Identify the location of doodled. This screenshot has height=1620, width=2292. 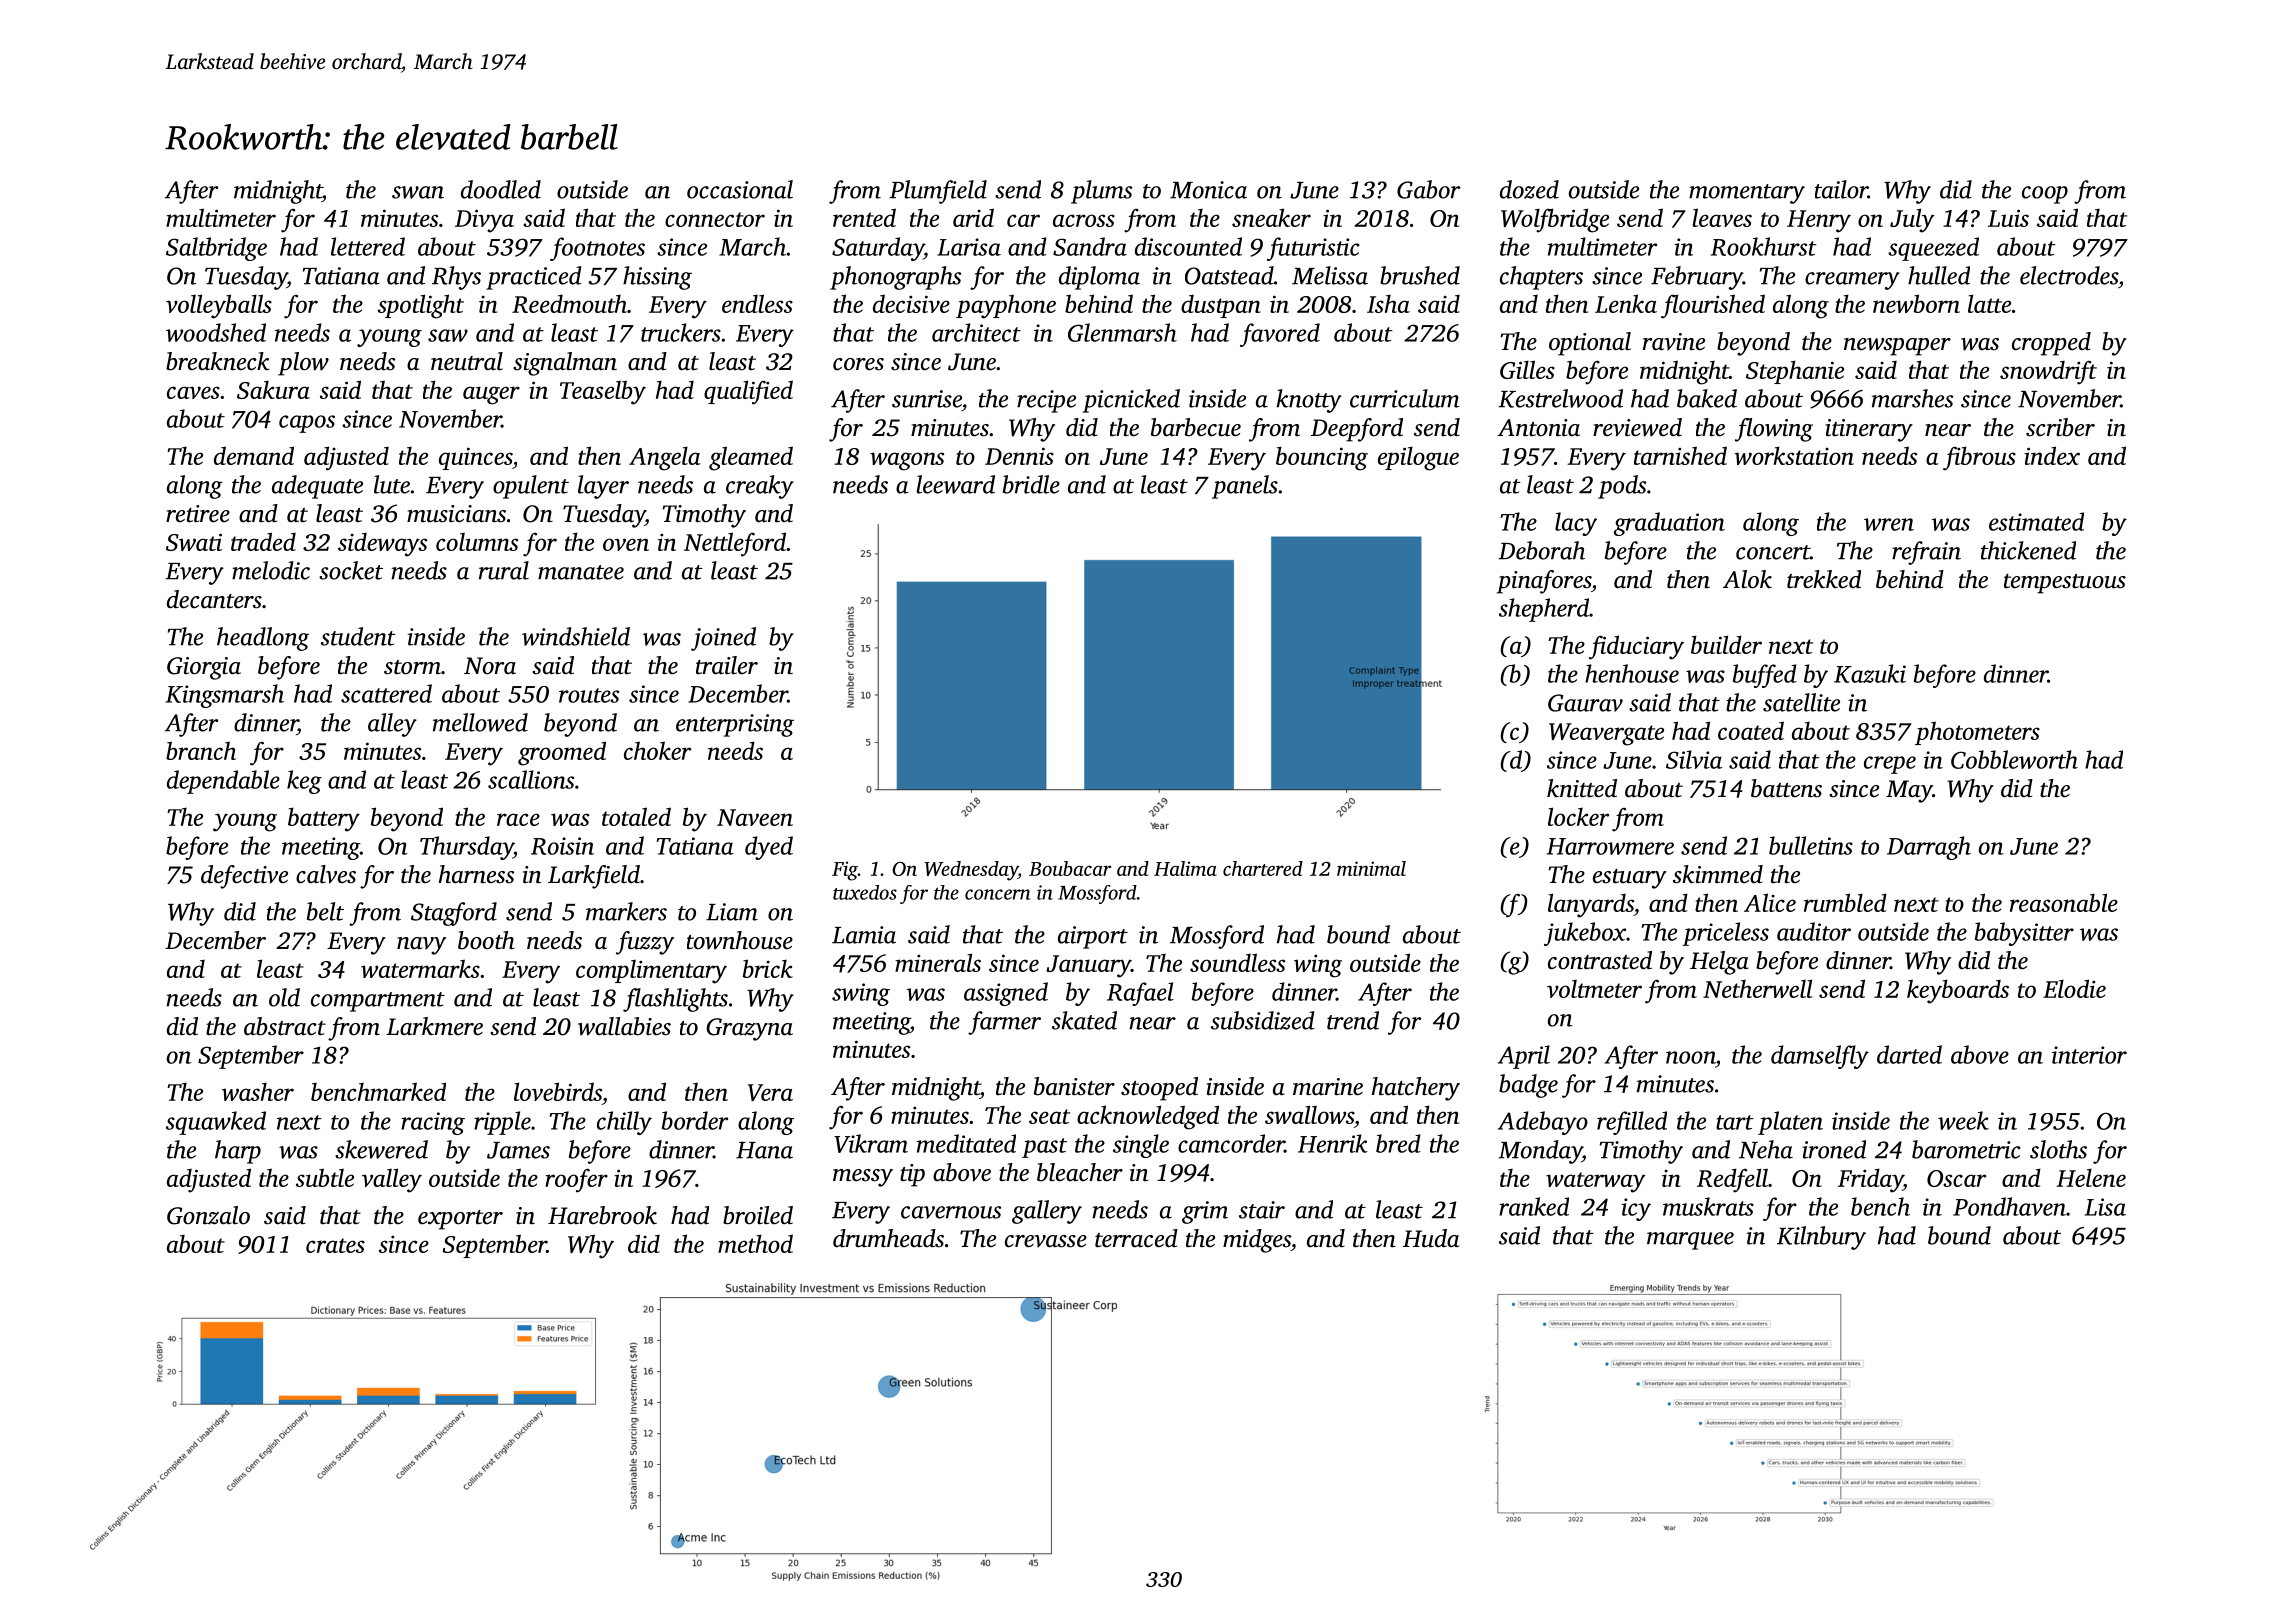
(501, 189).
